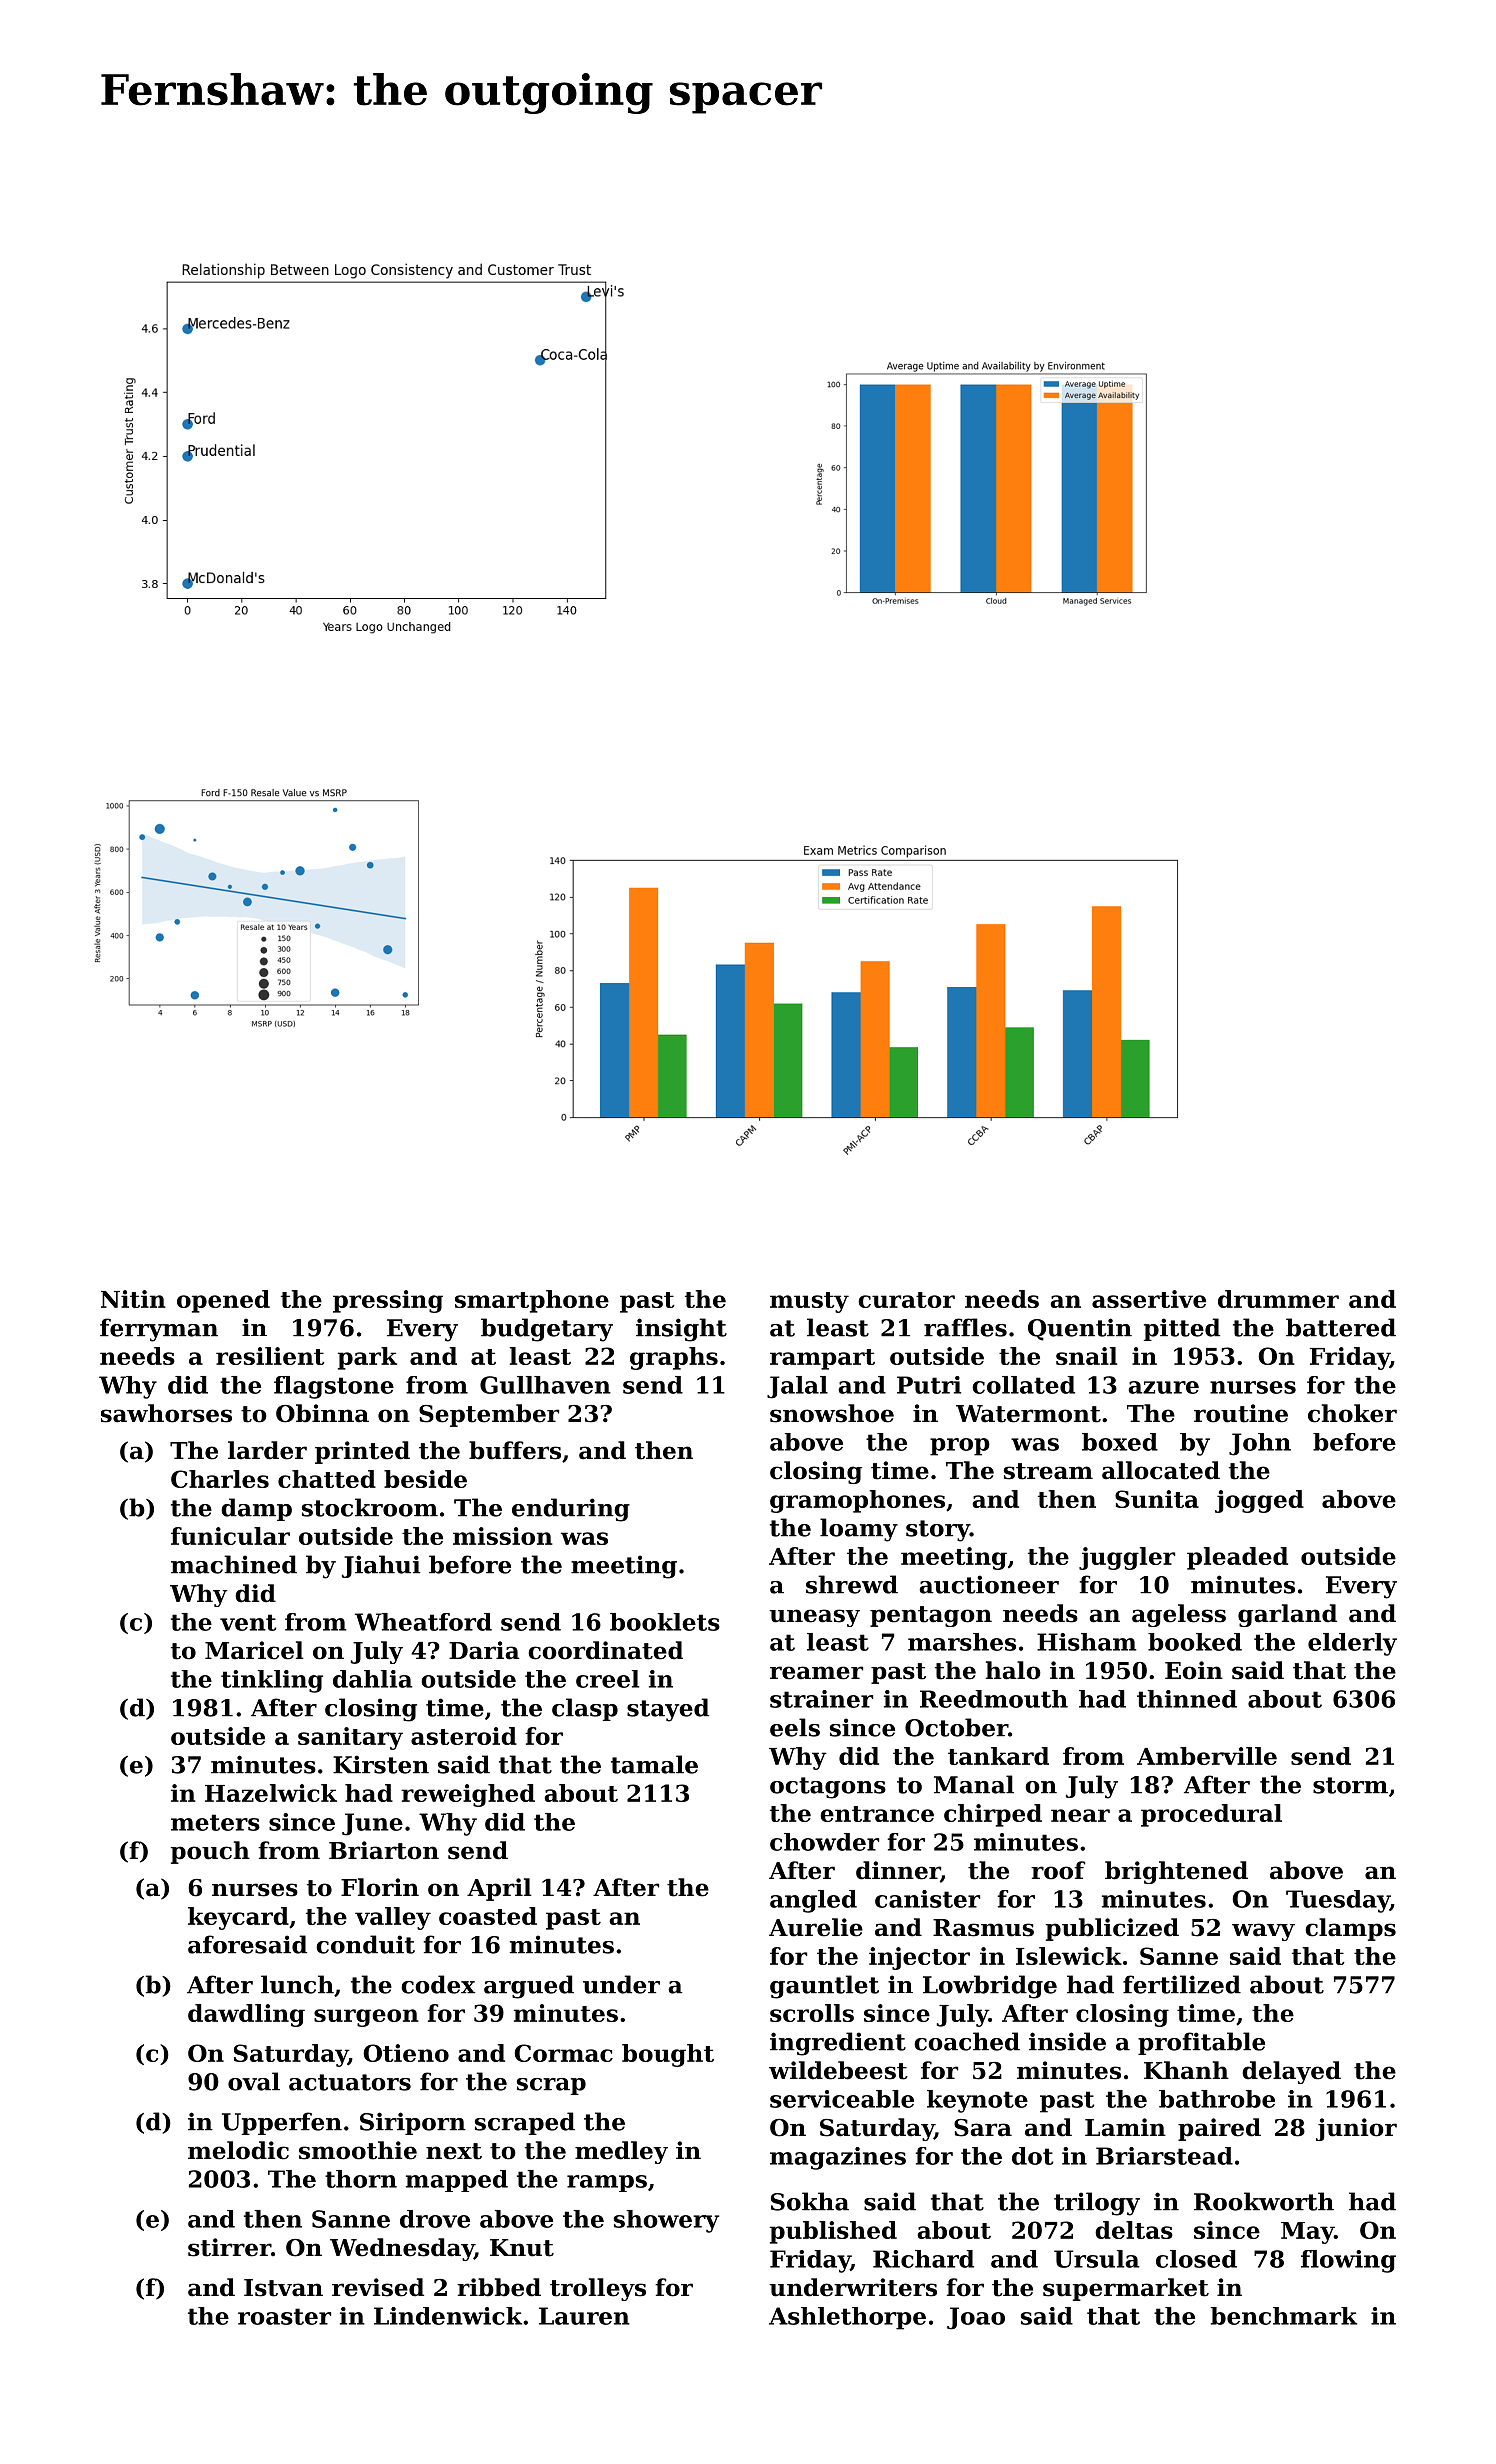  Describe the element at coordinates (1278, 1299) in the screenshot. I see `drummer` at that location.
